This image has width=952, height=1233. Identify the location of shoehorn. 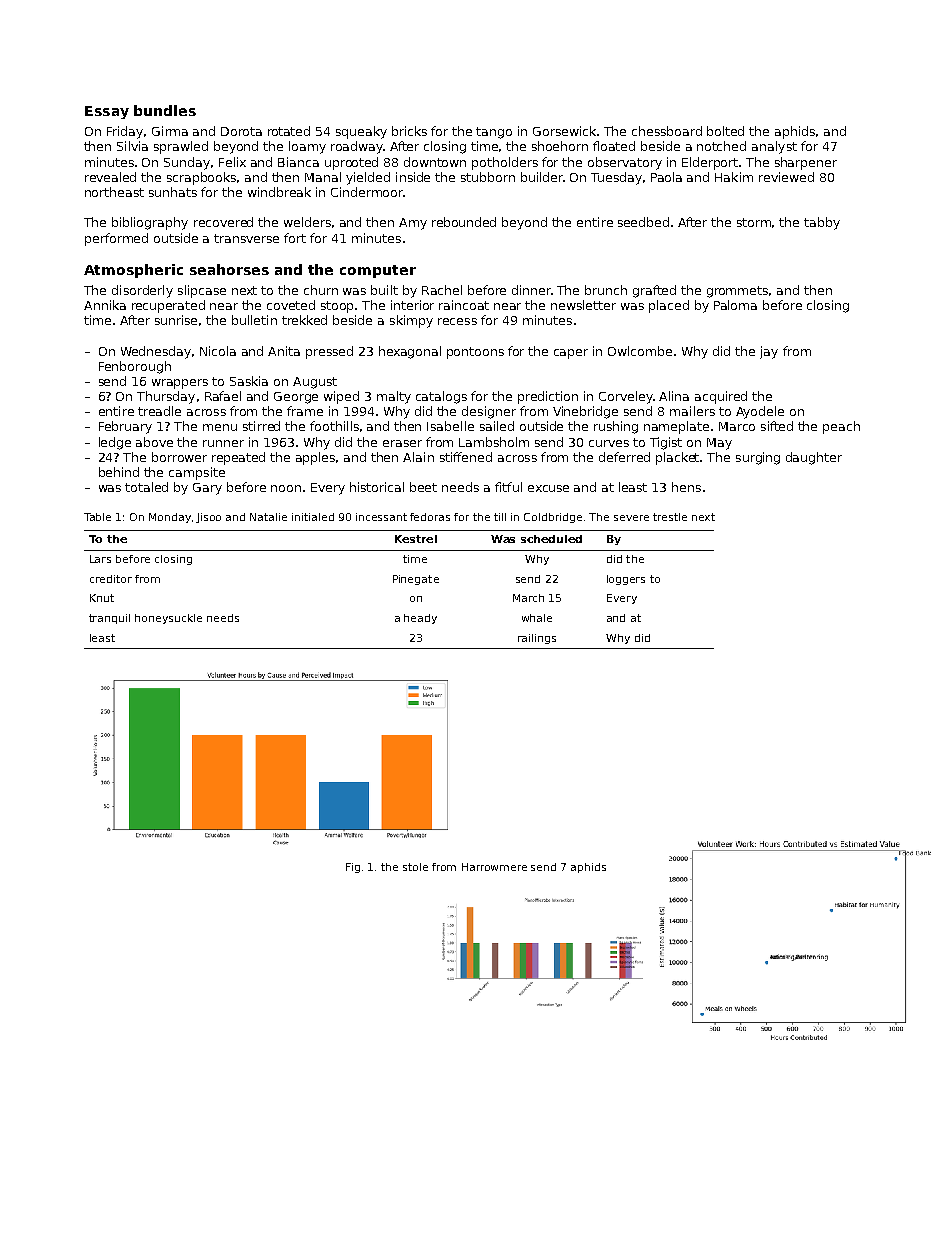
(560, 146).
